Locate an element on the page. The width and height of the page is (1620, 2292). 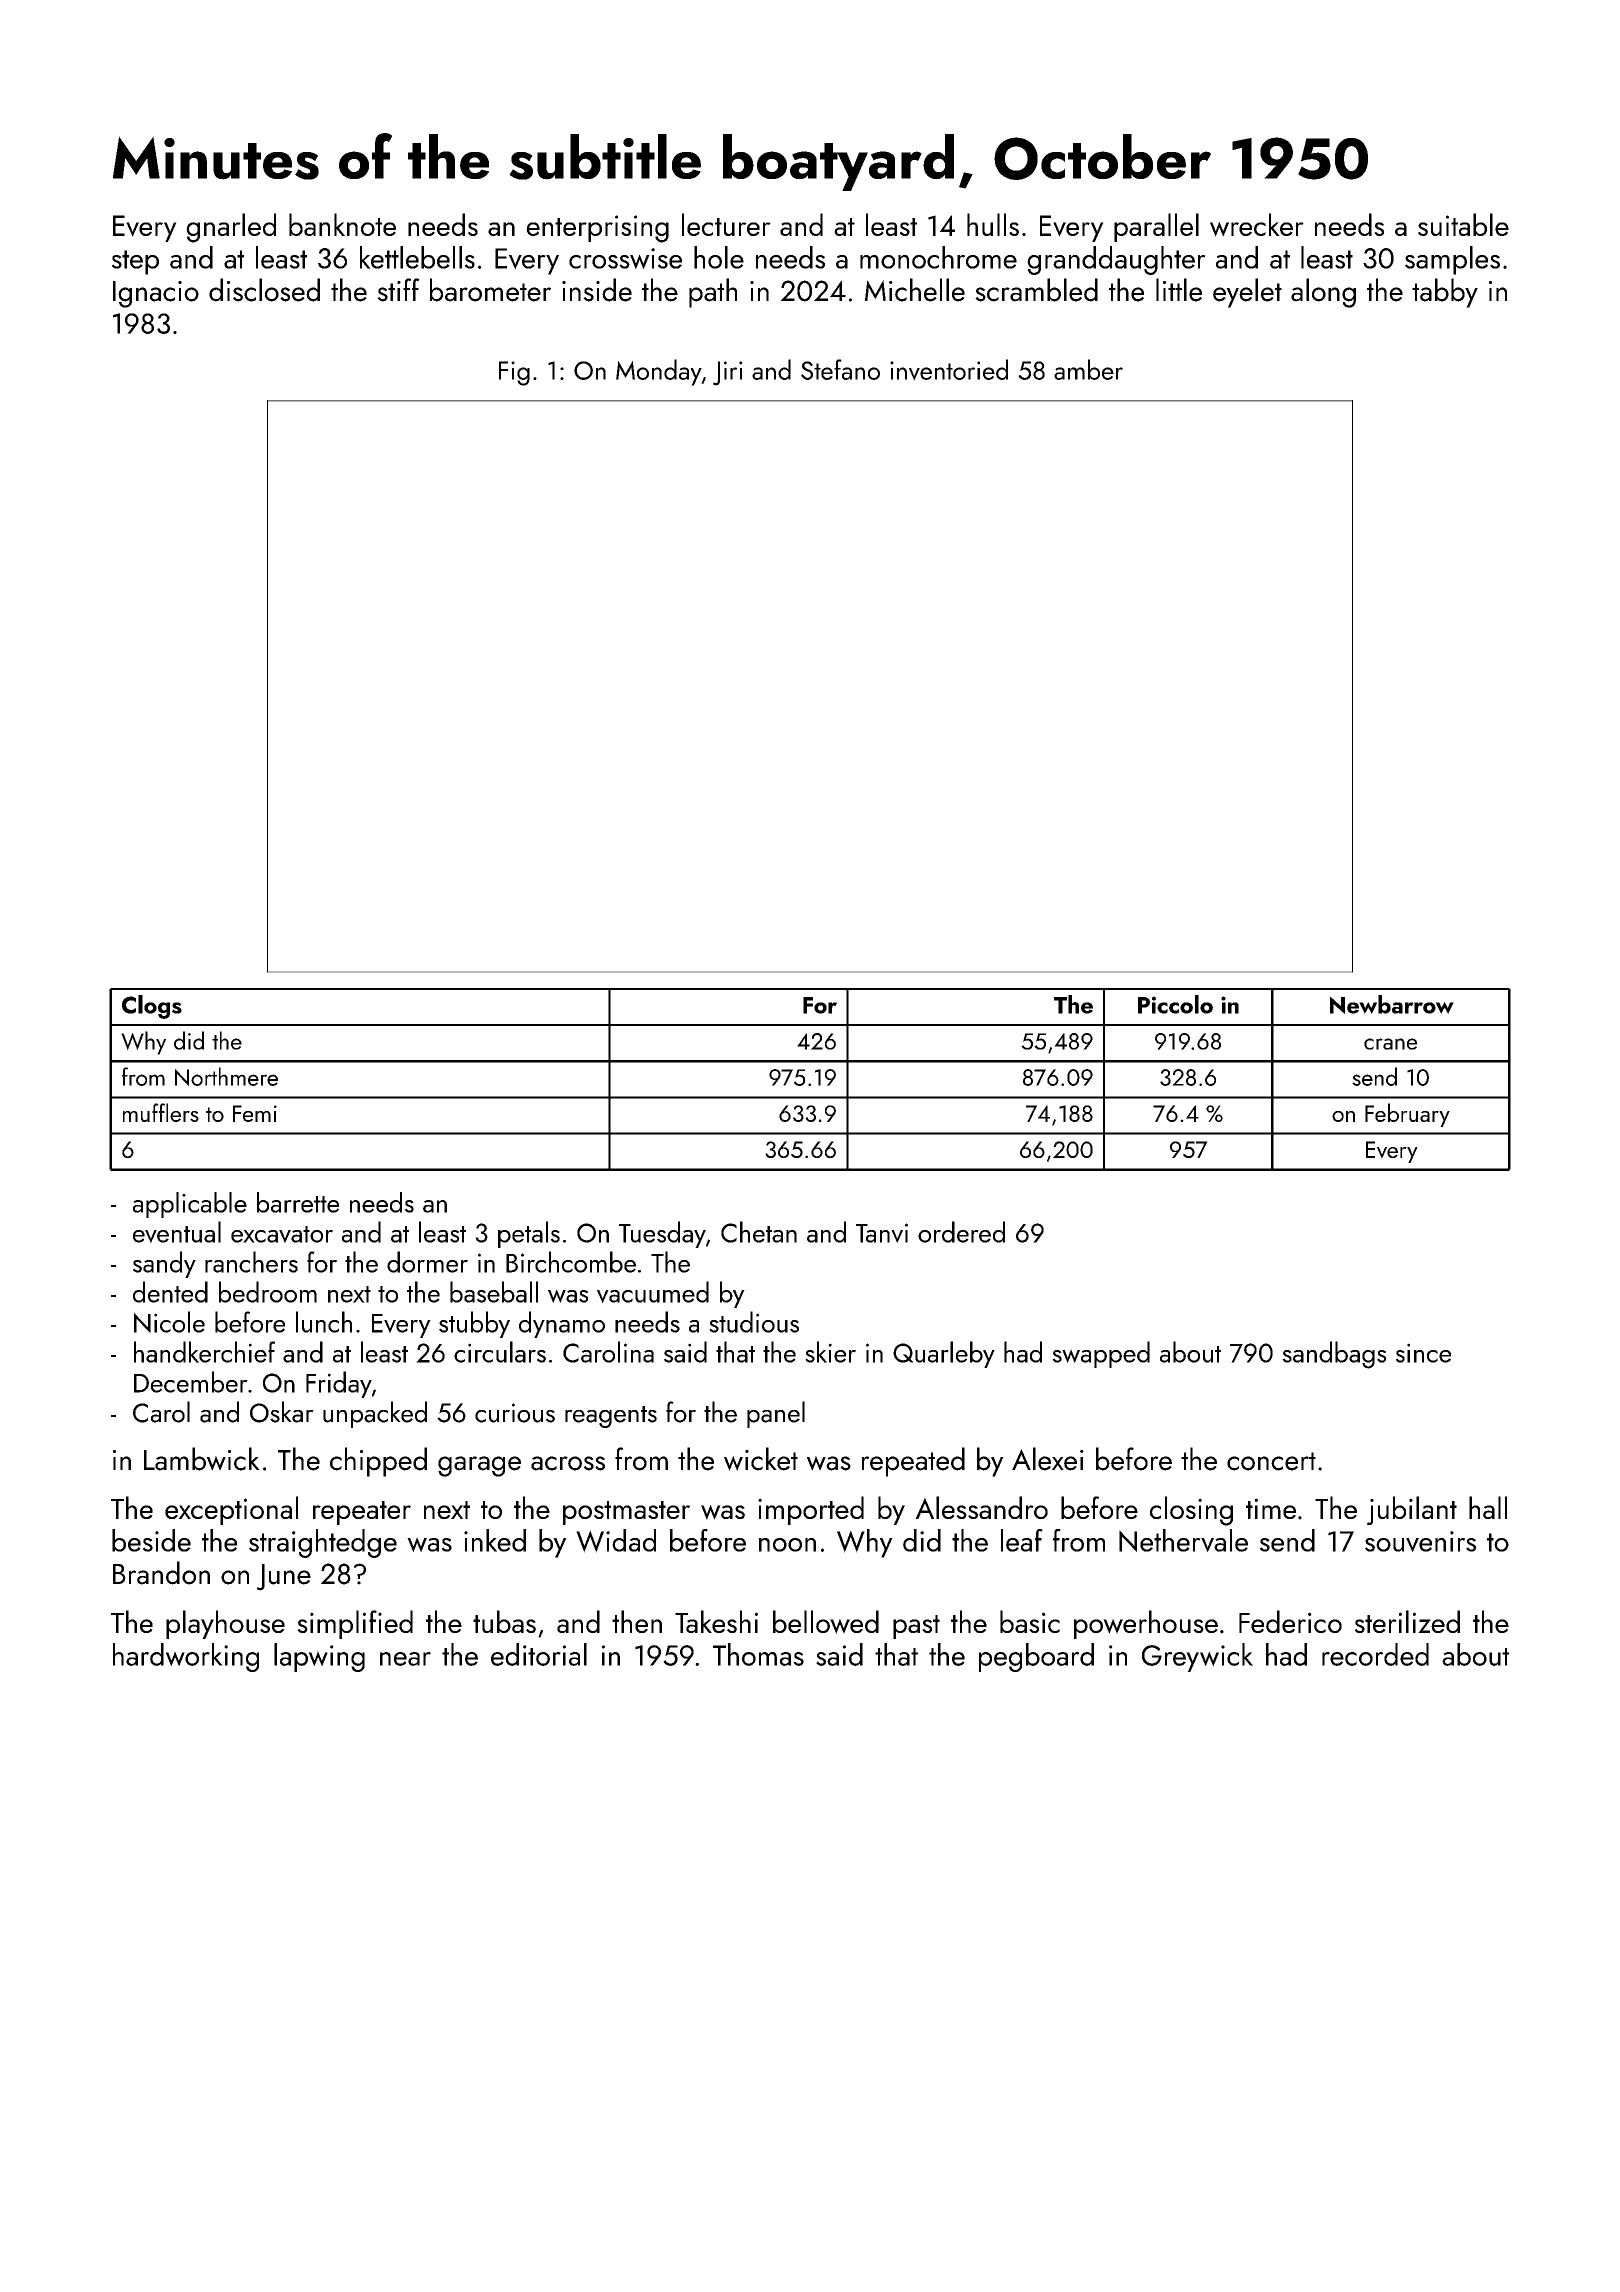
tabby is located at coordinates (1445, 293).
